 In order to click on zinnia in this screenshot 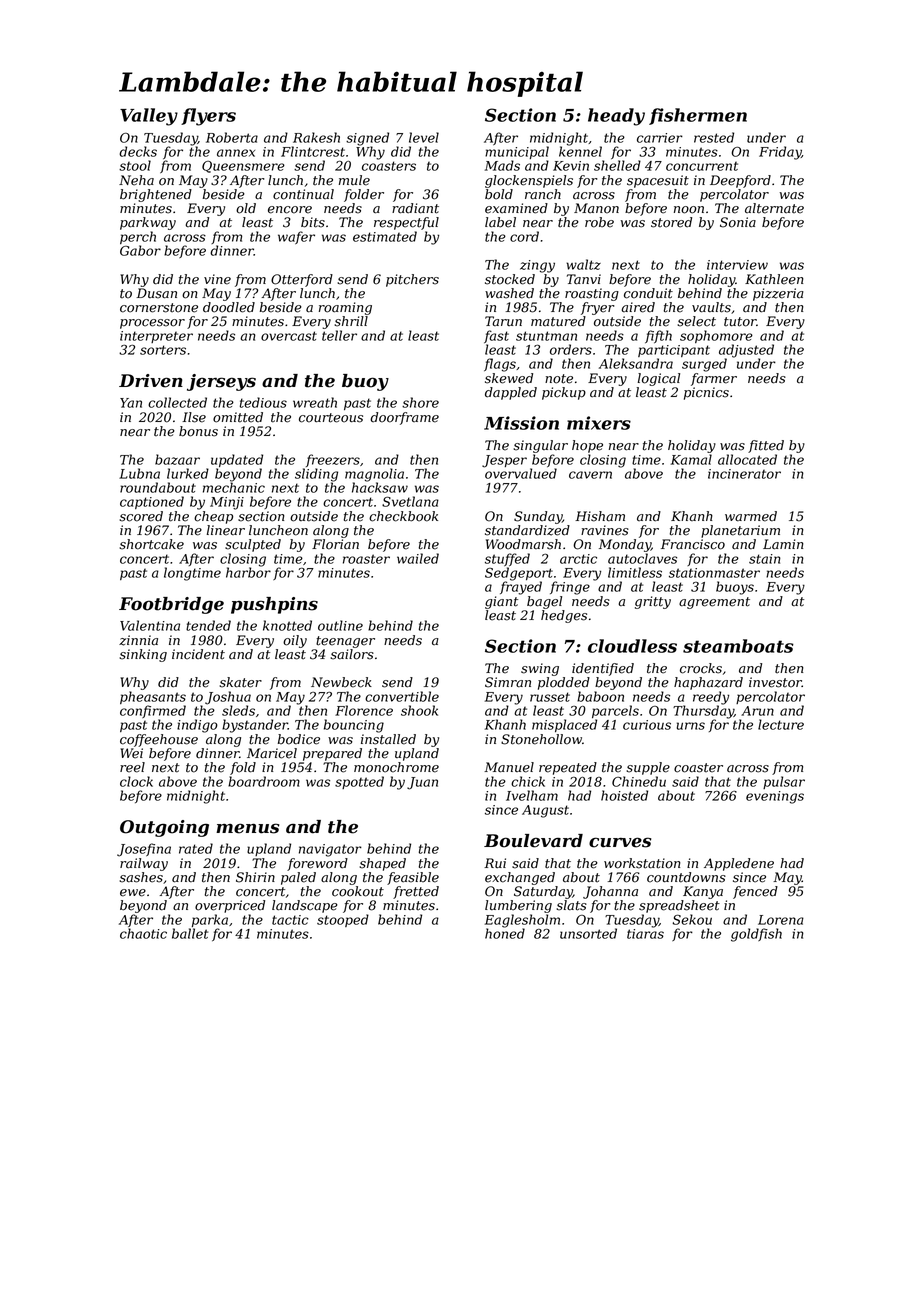, I will do `click(138, 640)`.
